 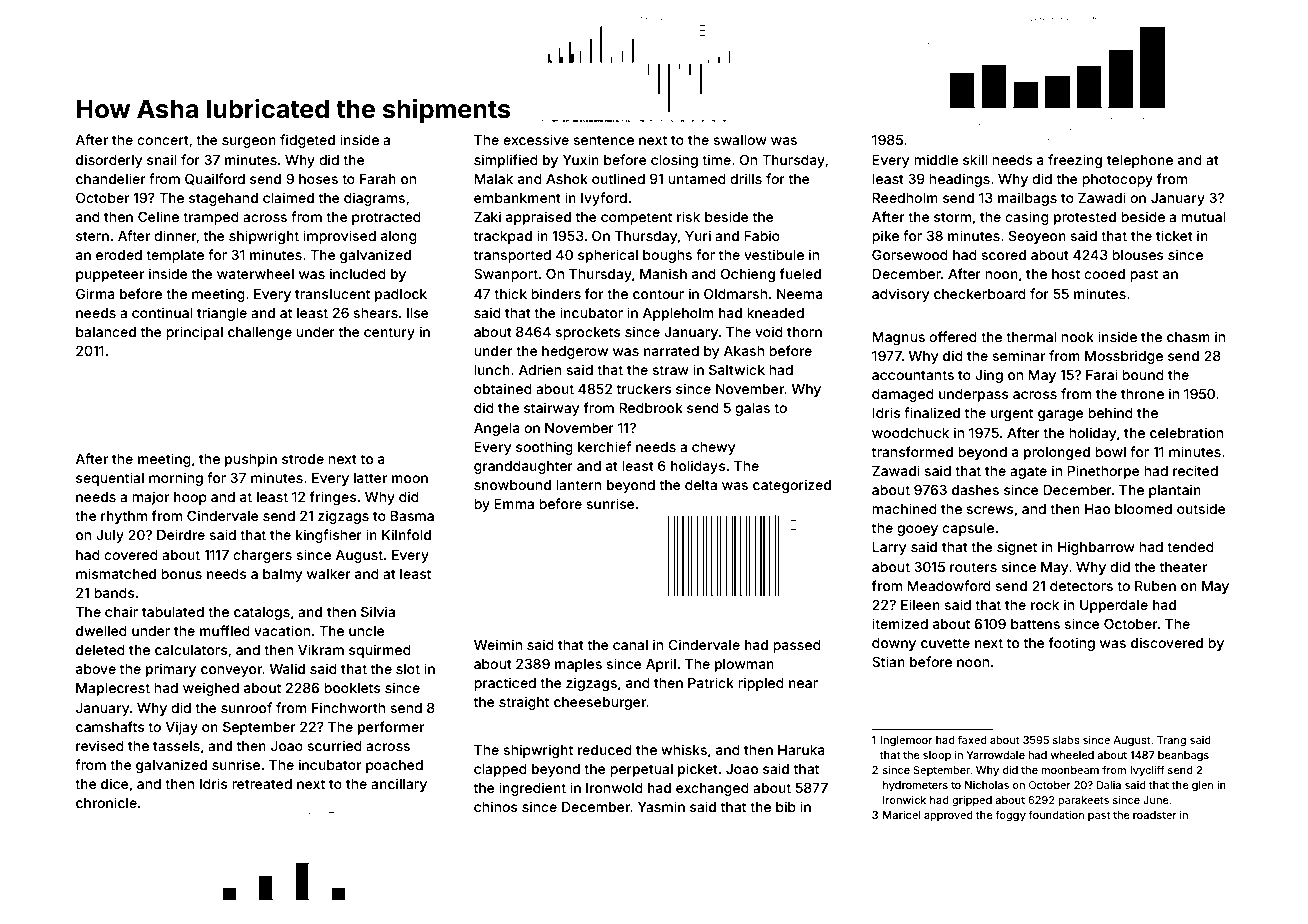 I want to click on concert, so click(x=163, y=140).
